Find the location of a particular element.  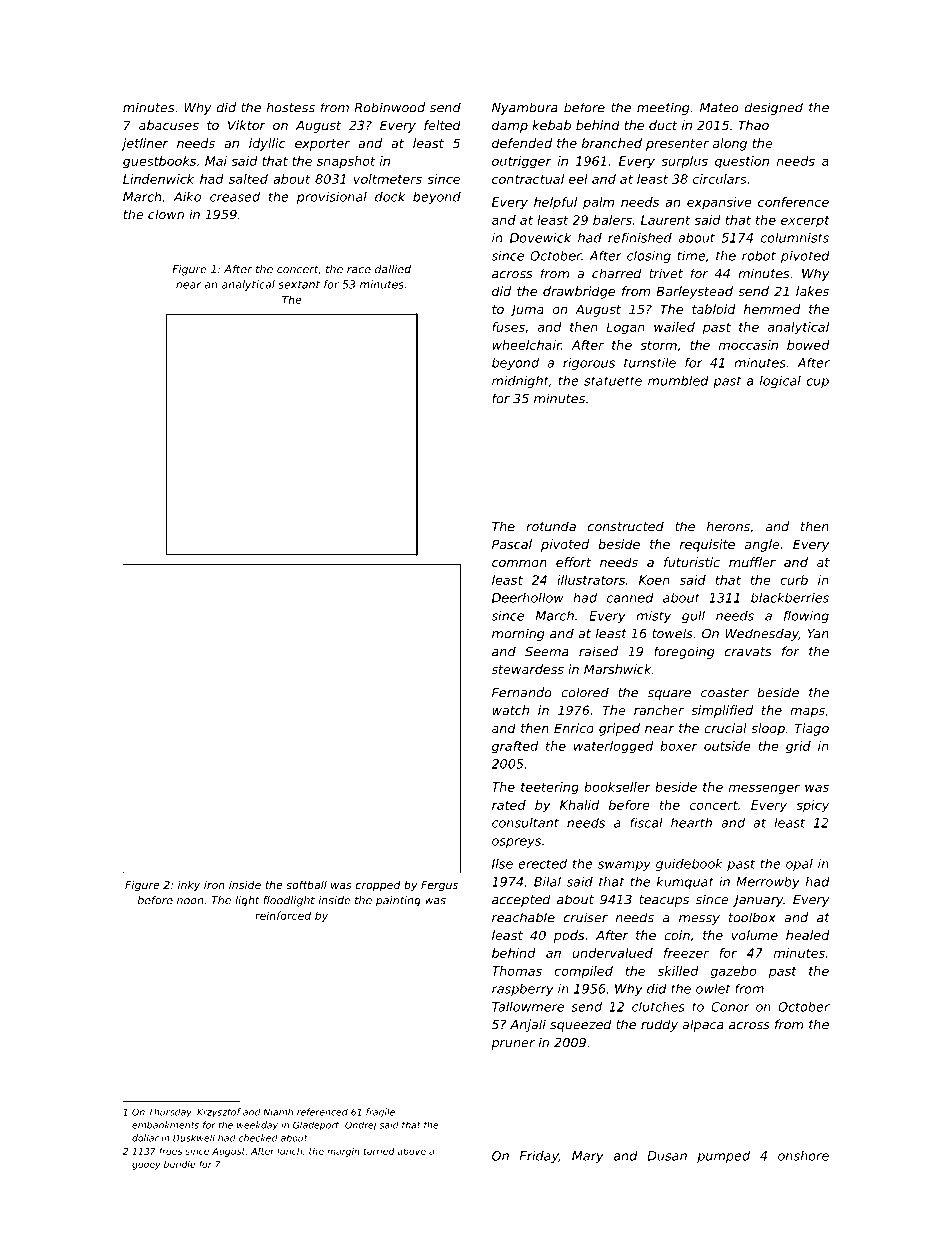

lakes is located at coordinates (812, 291).
